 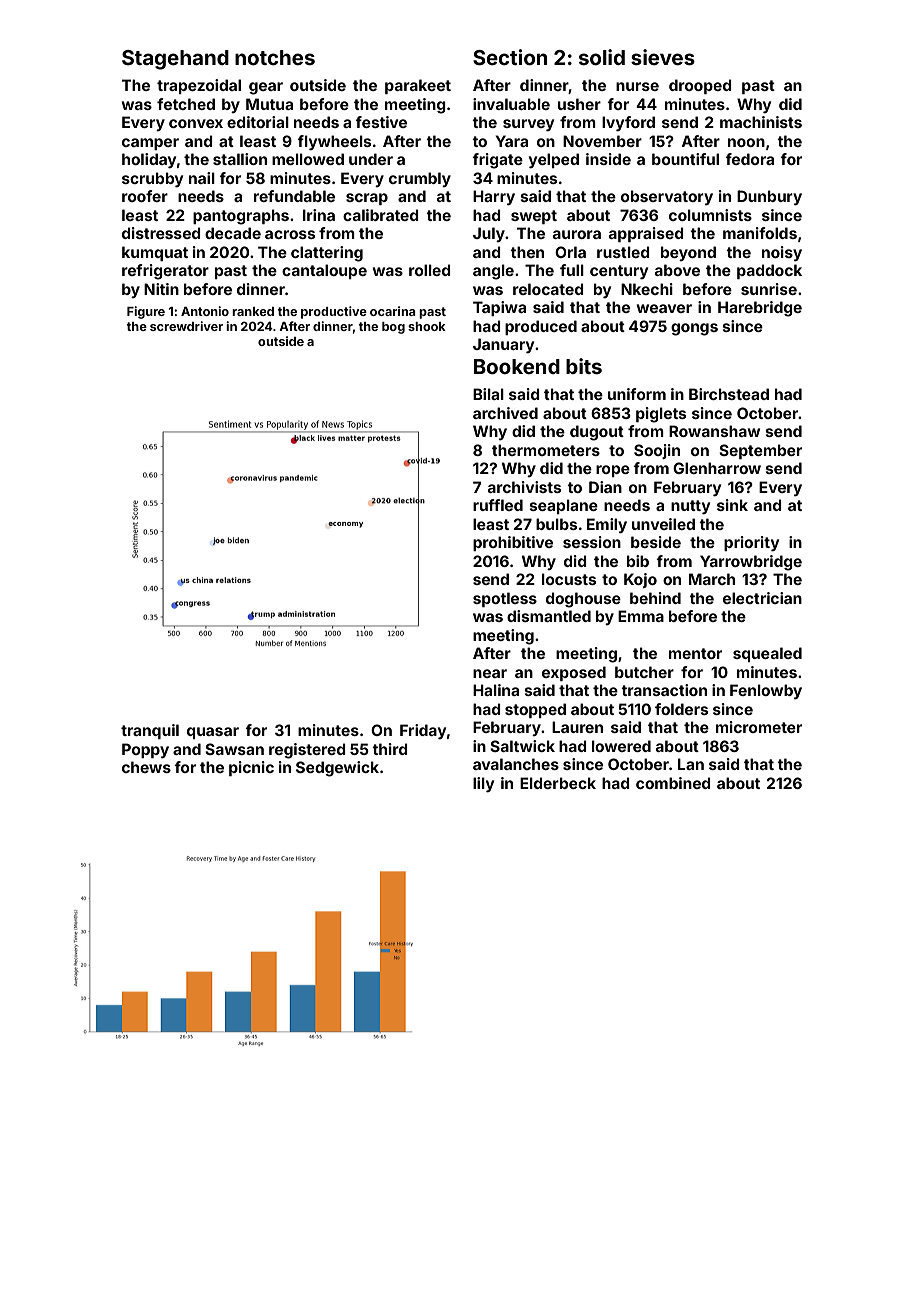 I want to click on quasar, so click(x=213, y=733).
